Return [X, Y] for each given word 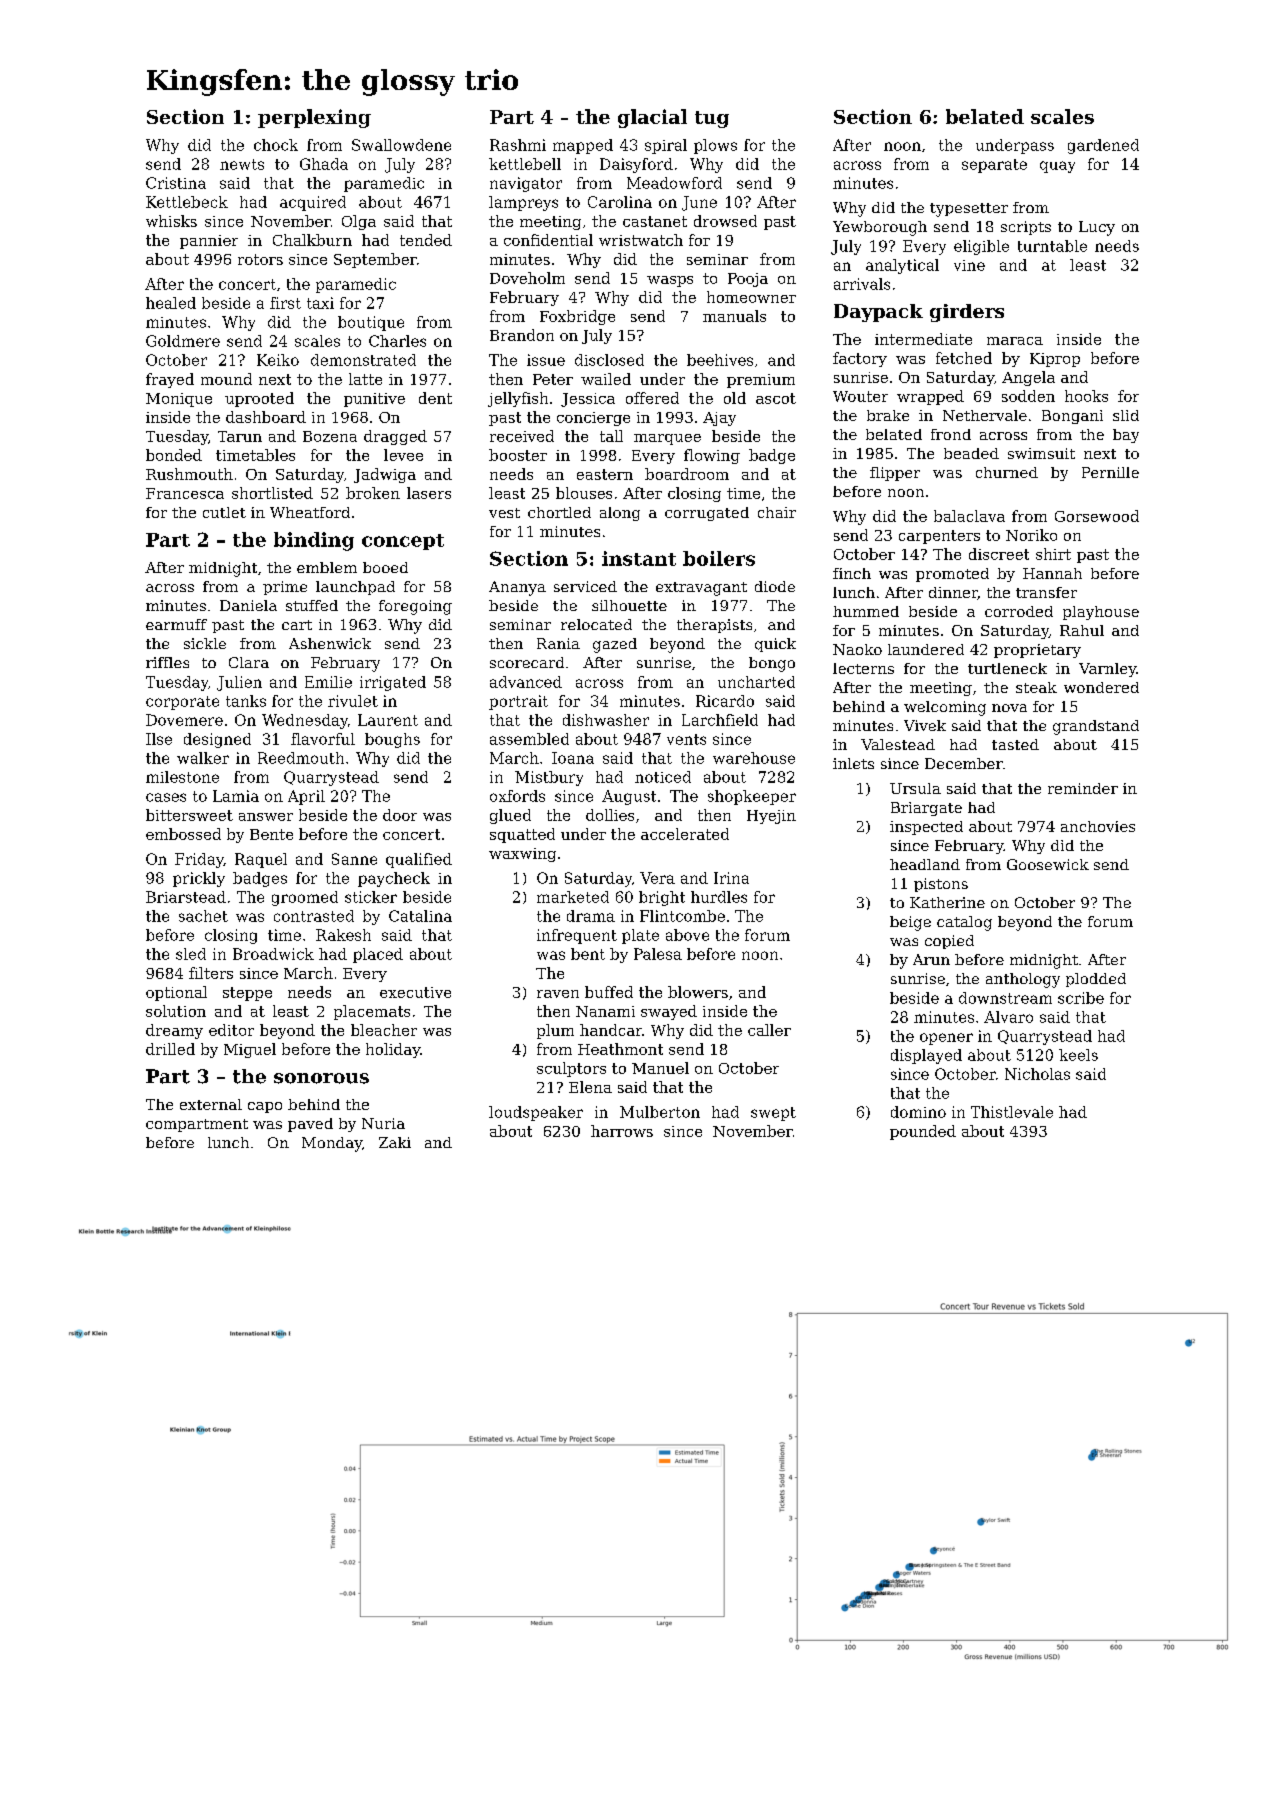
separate [994, 166]
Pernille [1110, 472]
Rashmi [518, 145]
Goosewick [1048, 864]
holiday [393, 1050]
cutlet [224, 512]
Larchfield [720, 720]
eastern [605, 474]
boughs [392, 740]
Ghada [324, 164]
